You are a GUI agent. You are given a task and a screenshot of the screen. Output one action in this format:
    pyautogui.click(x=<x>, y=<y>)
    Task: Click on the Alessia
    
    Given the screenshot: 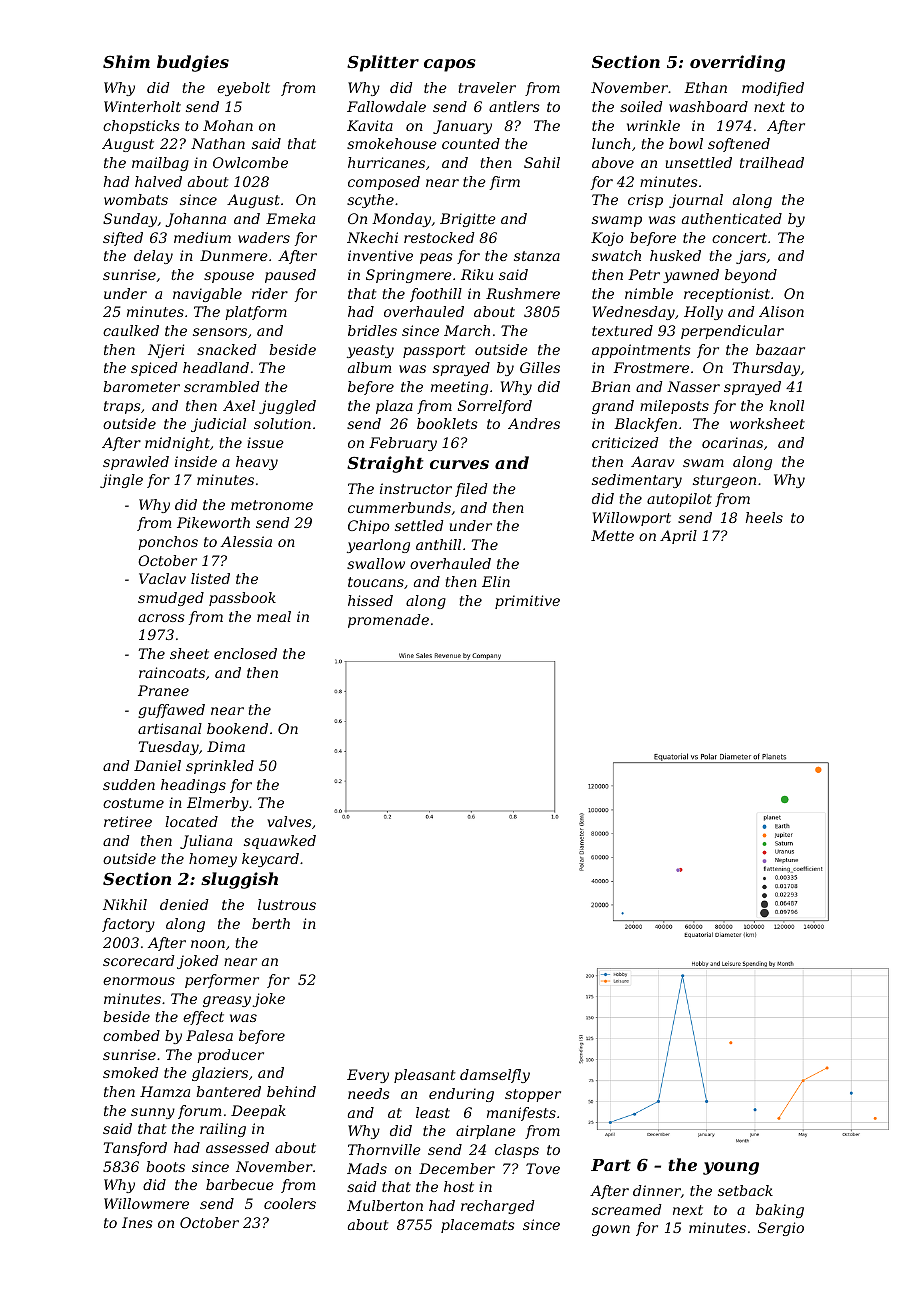 What is the action you would take?
    pyautogui.click(x=246, y=541)
